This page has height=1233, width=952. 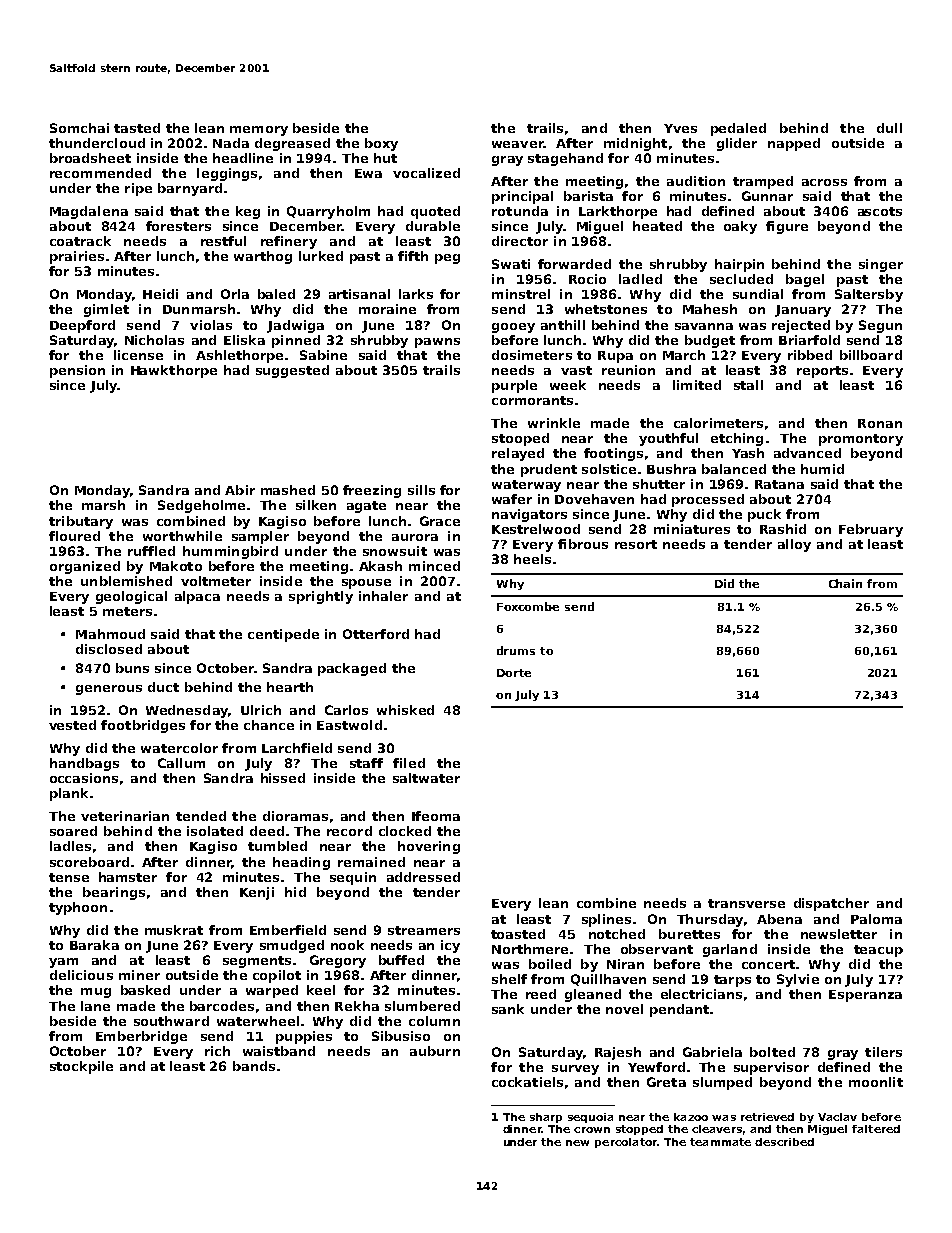 What do you see at coordinates (626, 1143) in the page?
I see `percolator` at bounding box center [626, 1143].
